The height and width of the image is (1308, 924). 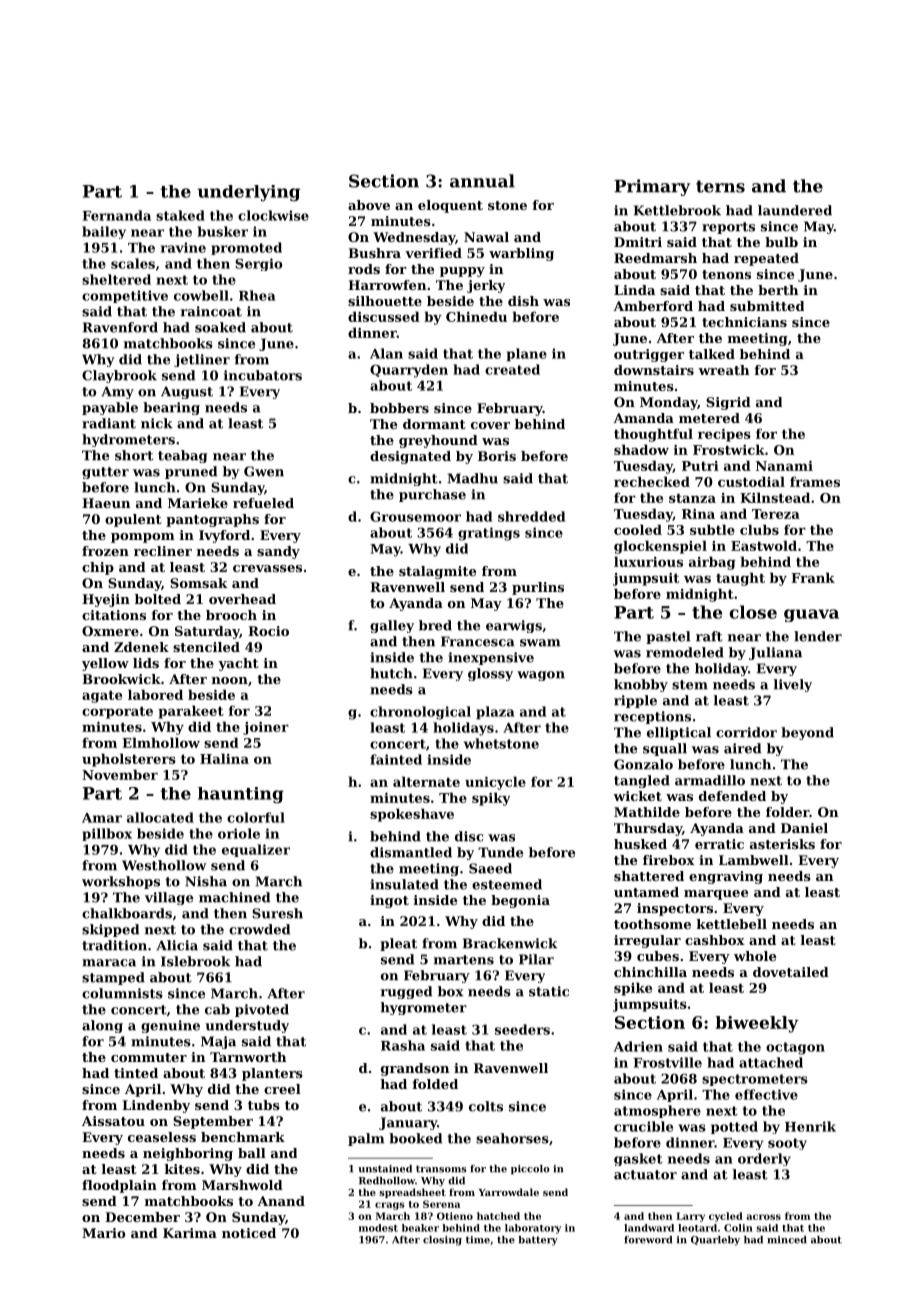 What do you see at coordinates (720, 186) in the image?
I see `terns` at bounding box center [720, 186].
